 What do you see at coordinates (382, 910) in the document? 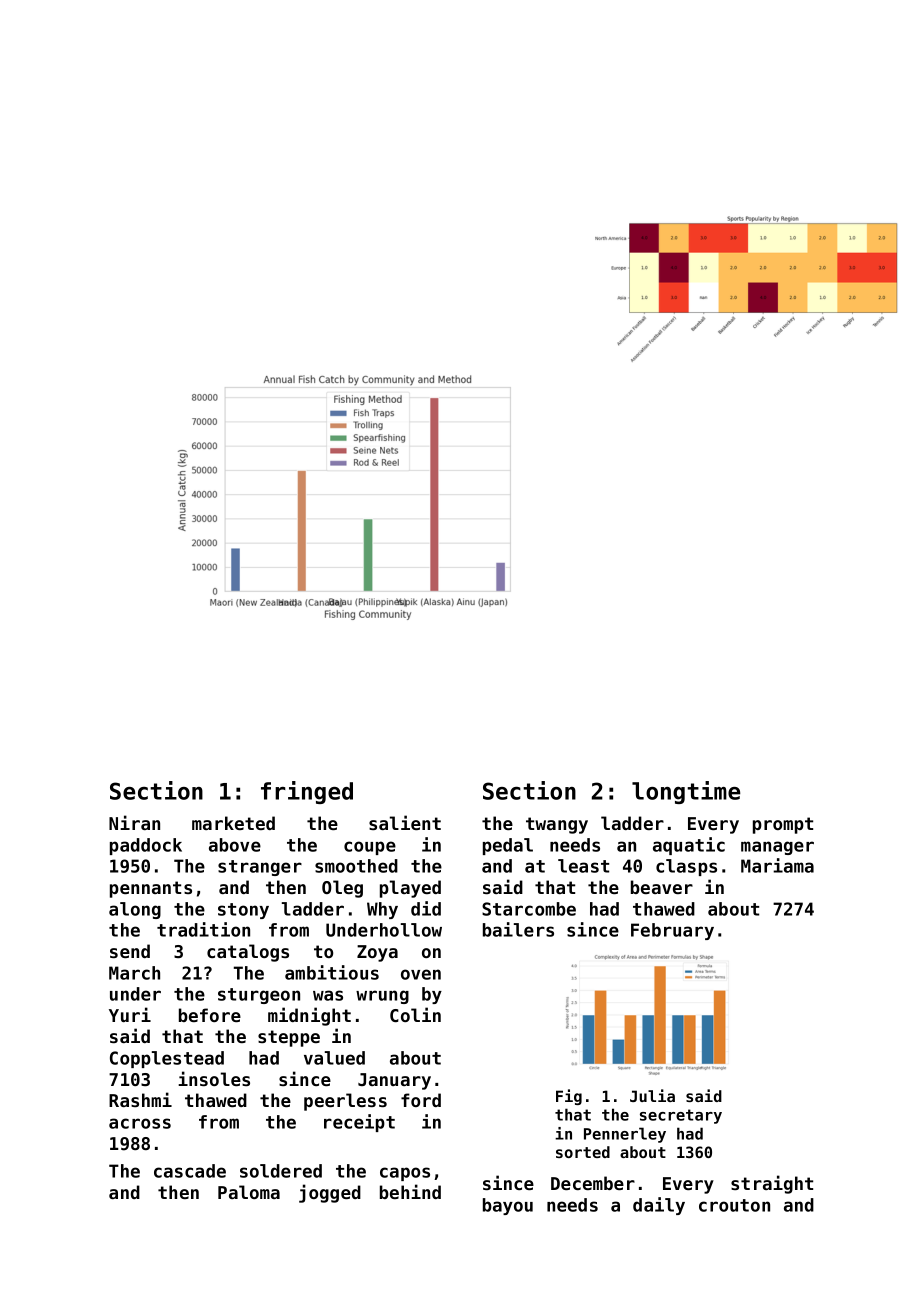
I see `Why` at bounding box center [382, 910].
